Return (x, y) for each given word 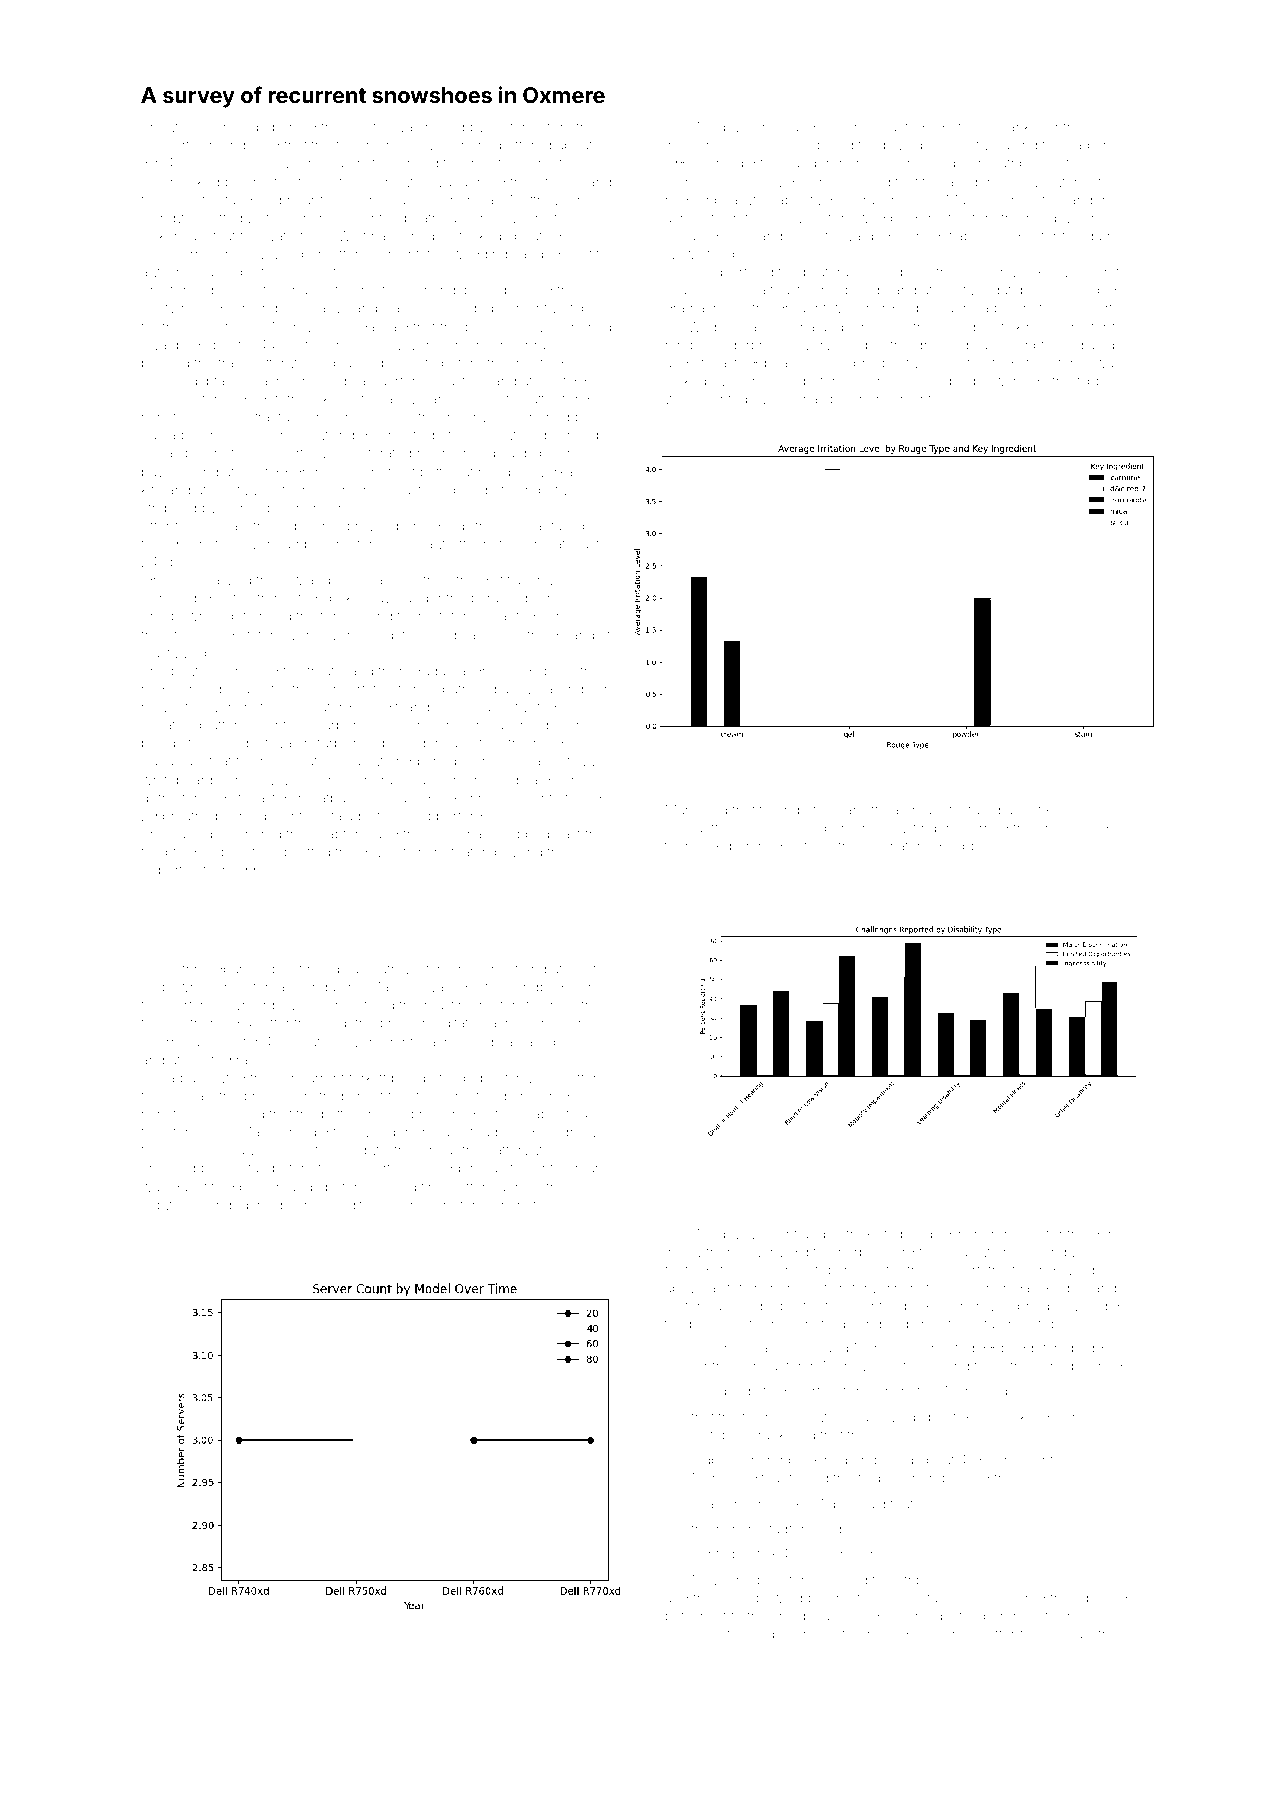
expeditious (353, 1206)
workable (563, 472)
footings (690, 1271)
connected (940, 1348)
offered (529, 144)
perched (756, 847)
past (567, 836)
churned (981, 828)
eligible (945, 382)
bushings (245, 817)
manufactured (956, 809)
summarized (212, 580)
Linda (318, 987)
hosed (445, 127)
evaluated (893, 127)
